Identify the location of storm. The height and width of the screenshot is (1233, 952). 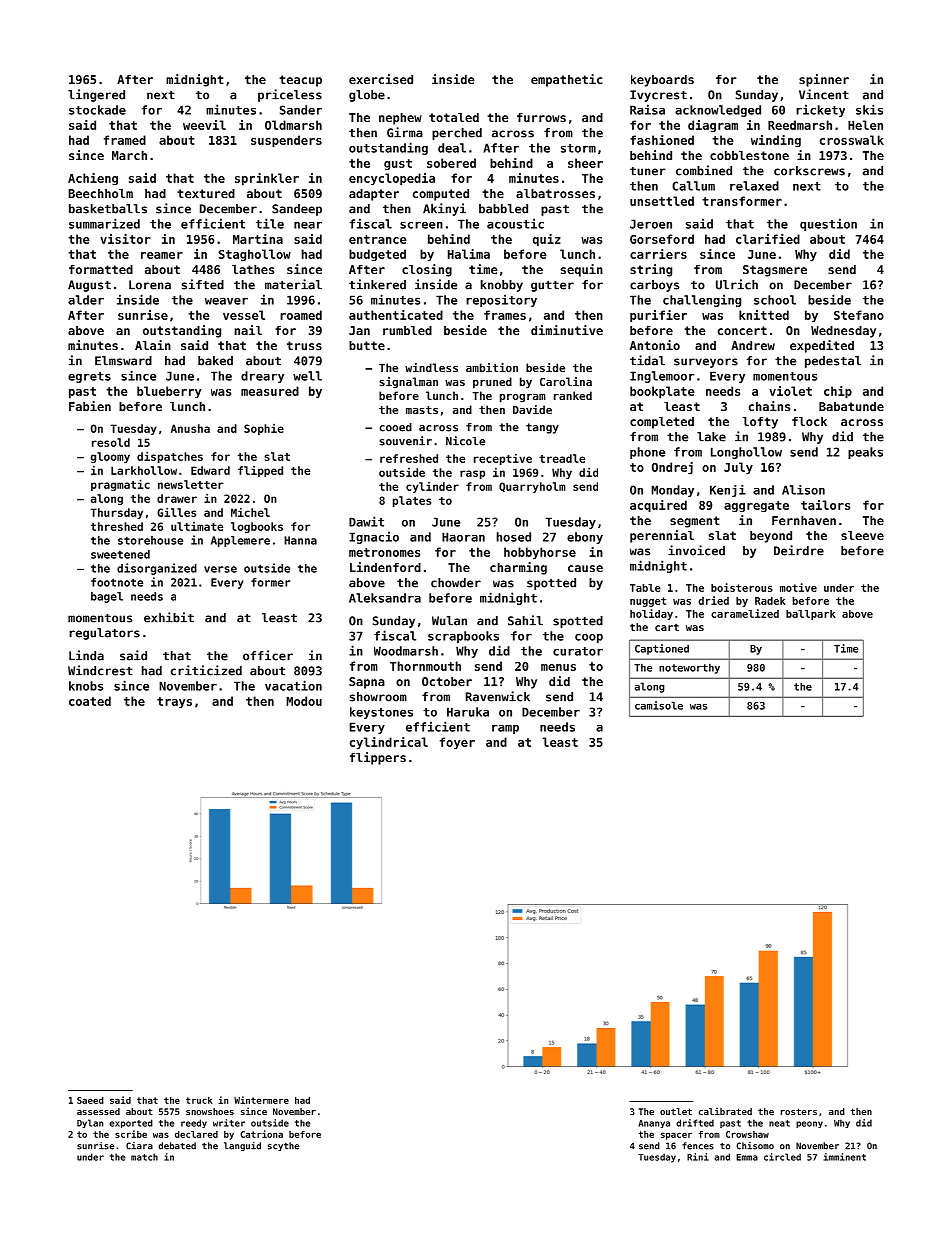
(578, 148).
